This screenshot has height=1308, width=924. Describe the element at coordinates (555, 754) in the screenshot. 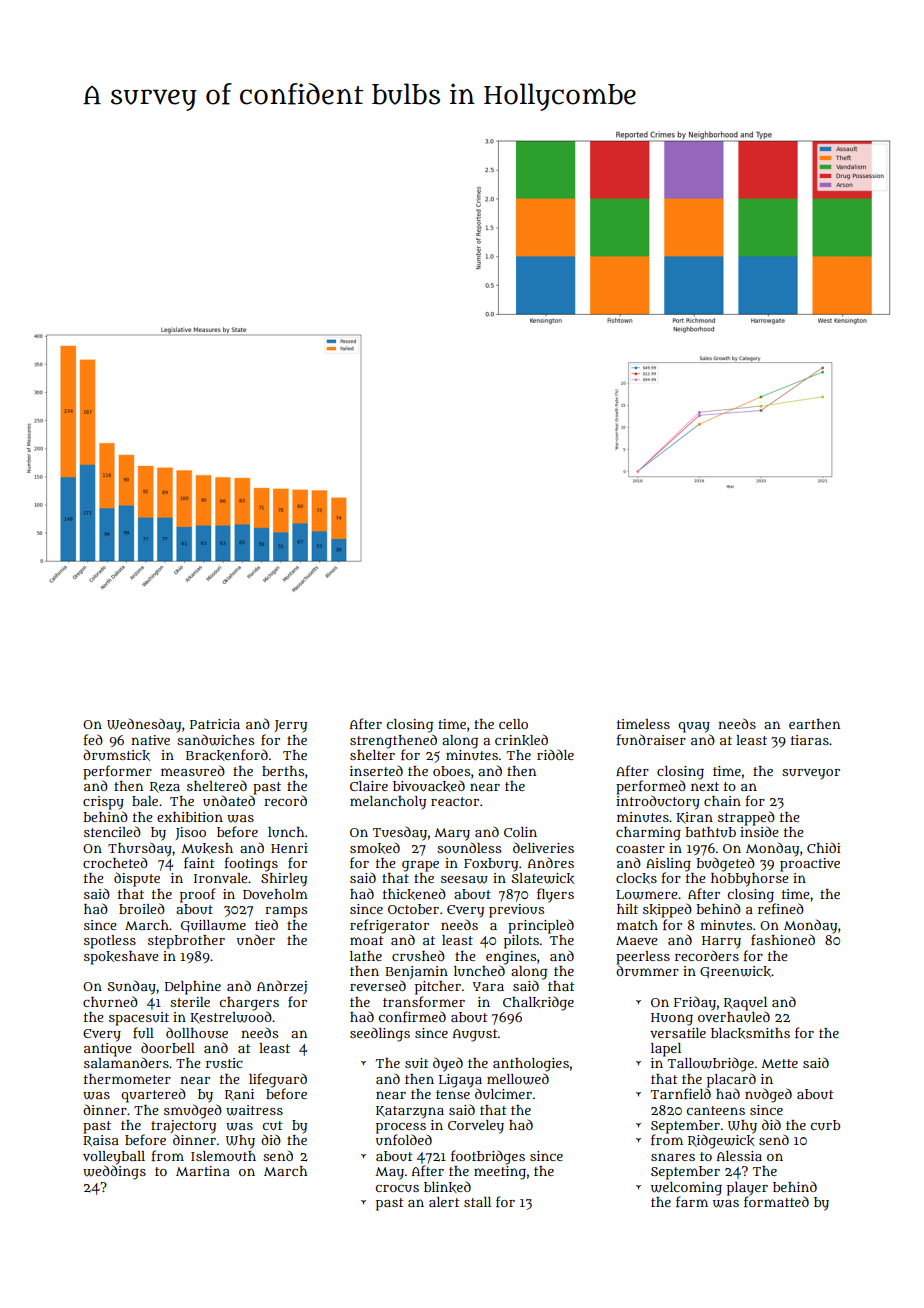

I see `riddle` at that location.
